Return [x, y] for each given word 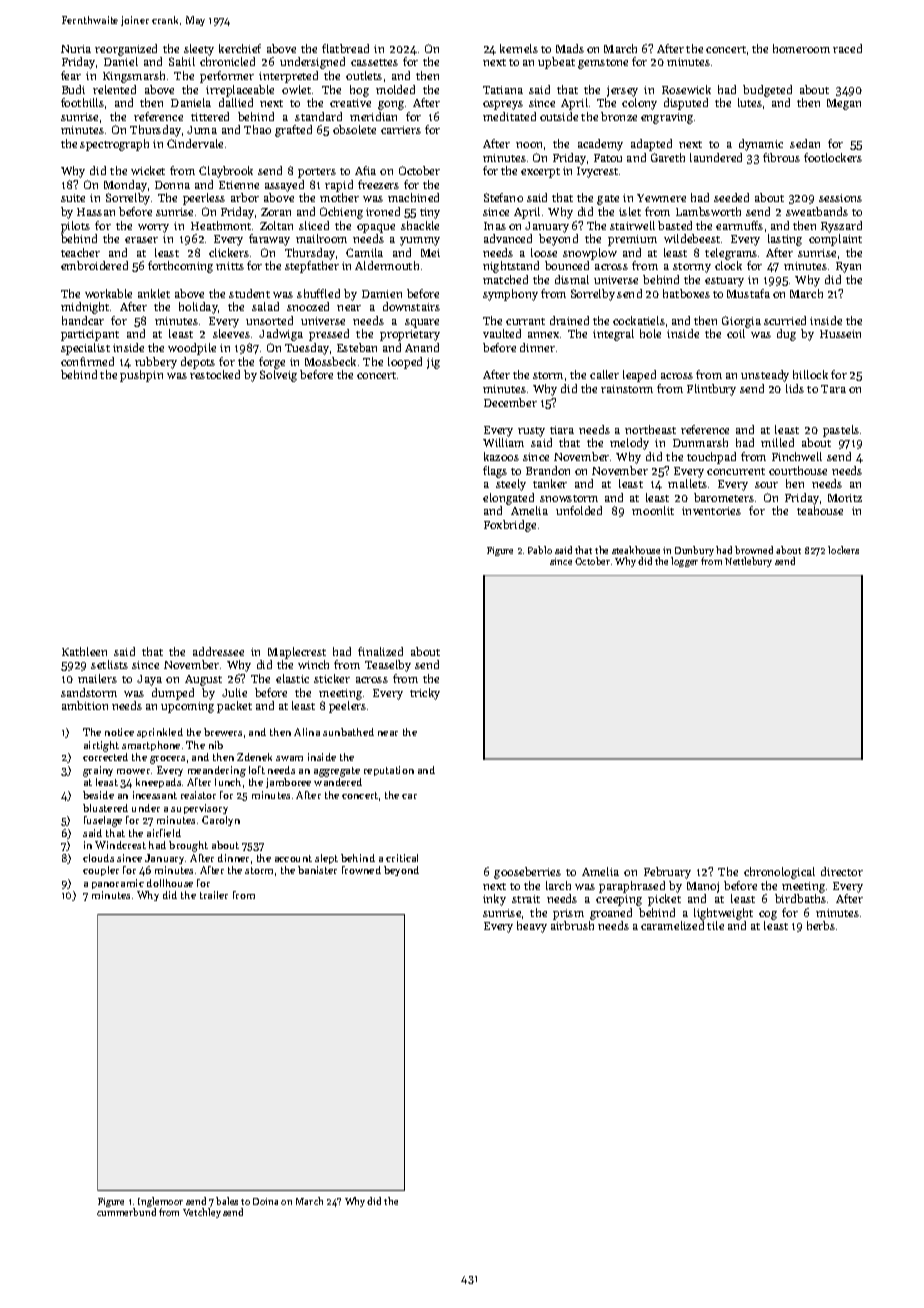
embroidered [94, 265]
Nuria [76, 49]
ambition [85, 705]
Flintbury [711, 390]
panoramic [118, 884]
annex [543, 335]
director [842, 871]
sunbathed [348, 732]
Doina [265, 1201]
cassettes [374, 62]
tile [715, 925]
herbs [821, 925]
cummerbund [126, 1212]
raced [847, 48]
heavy [532, 927]
